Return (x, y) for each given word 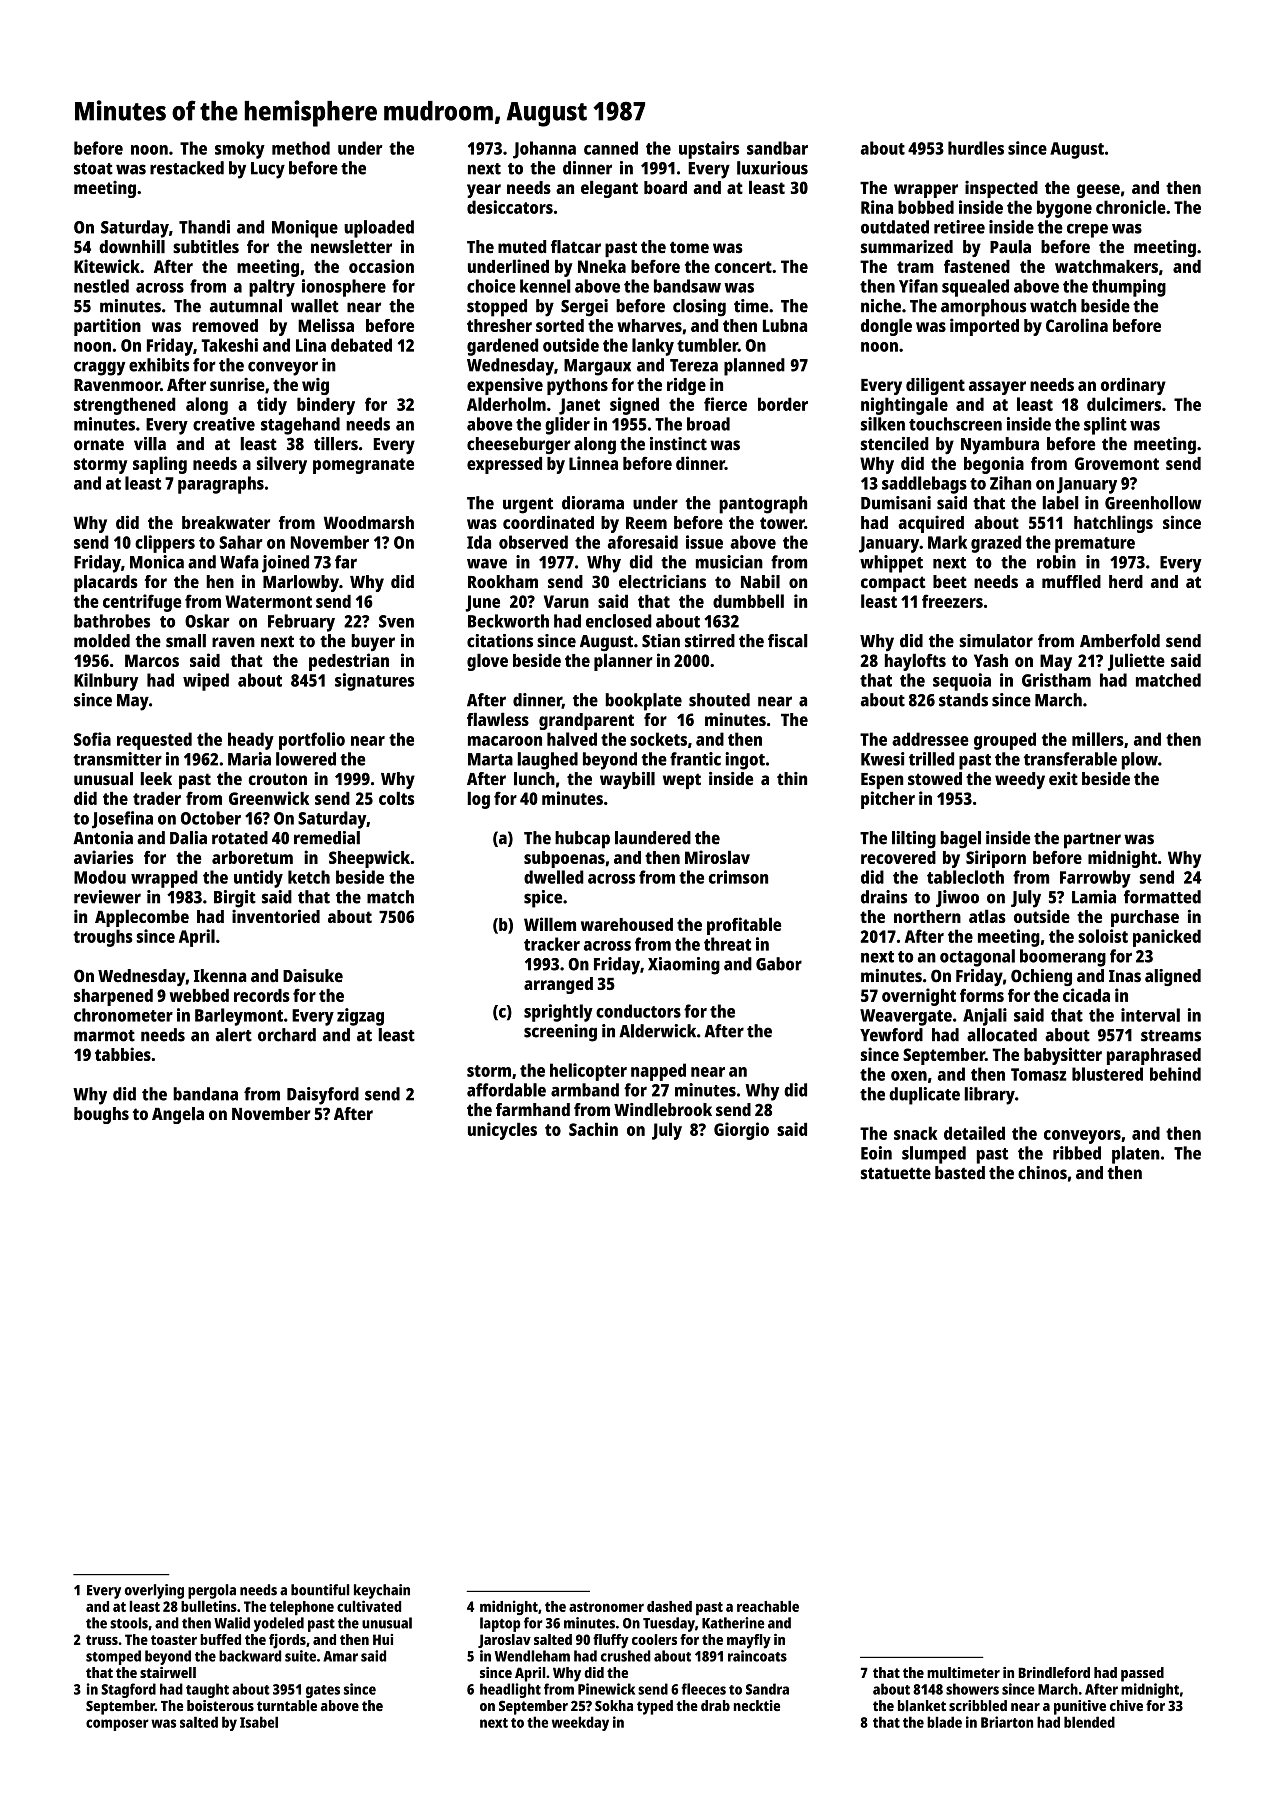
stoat (93, 169)
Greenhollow (1153, 503)
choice (491, 286)
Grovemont (1117, 463)
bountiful (320, 1590)
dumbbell (748, 601)
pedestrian (349, 662)
